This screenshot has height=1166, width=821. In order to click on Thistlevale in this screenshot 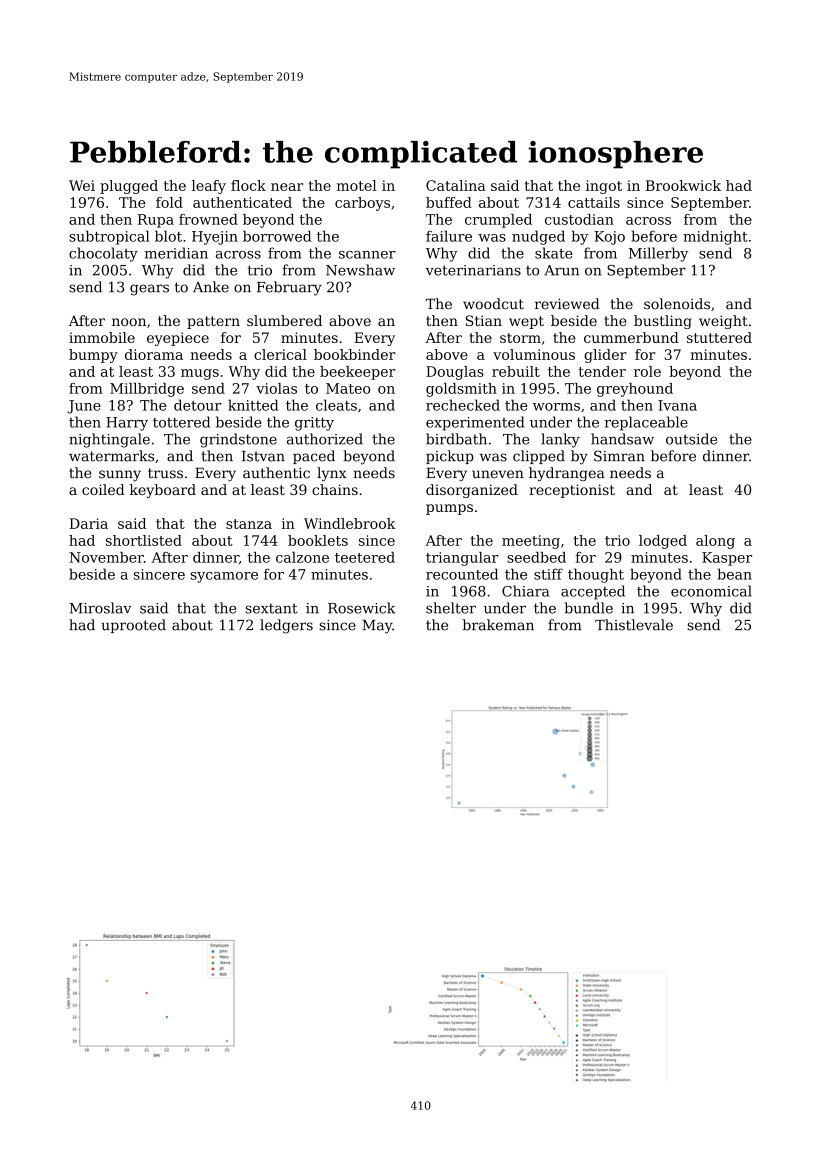, I will do `click(634, 625)`.
